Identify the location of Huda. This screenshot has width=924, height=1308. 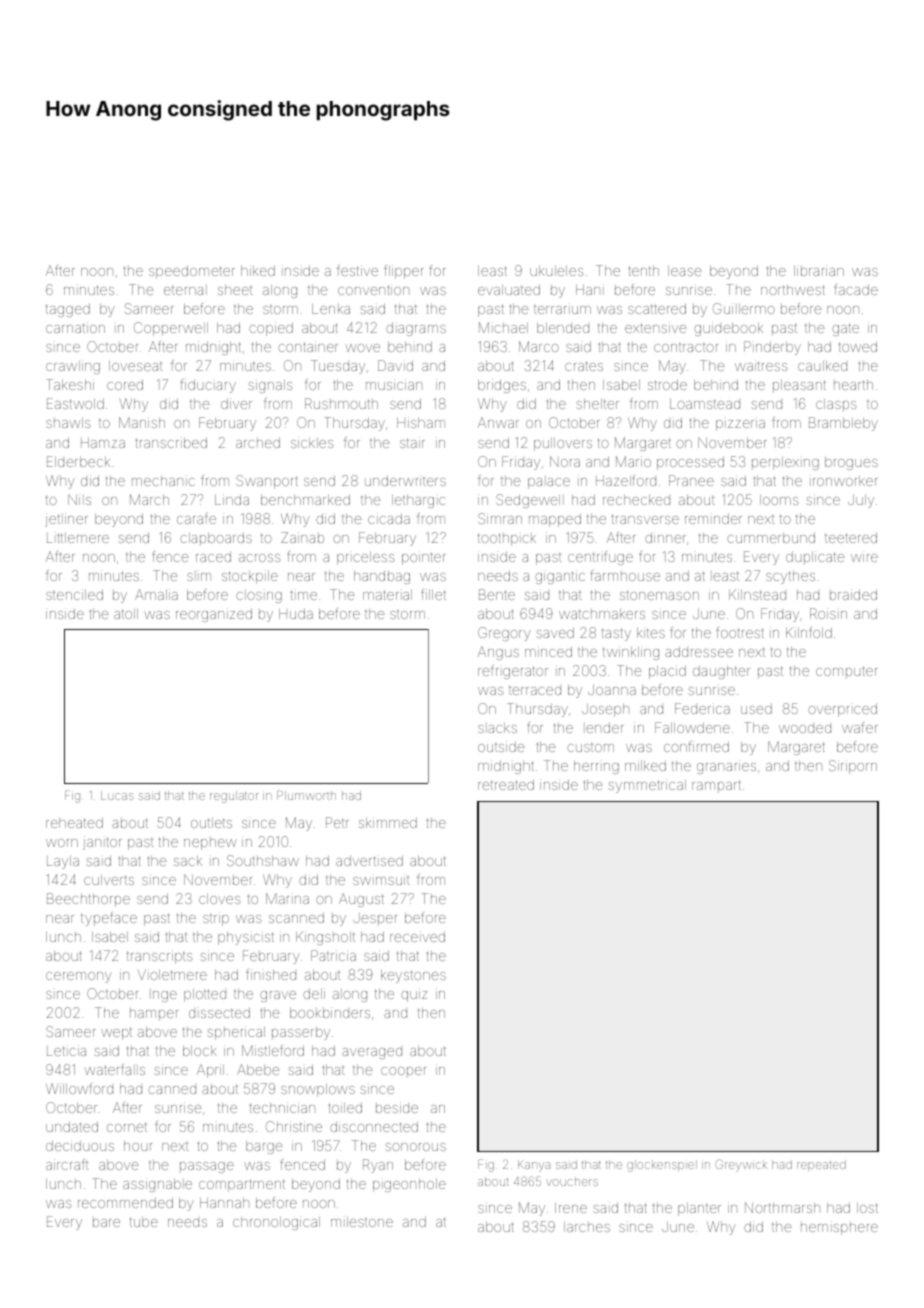
(296, 613).
